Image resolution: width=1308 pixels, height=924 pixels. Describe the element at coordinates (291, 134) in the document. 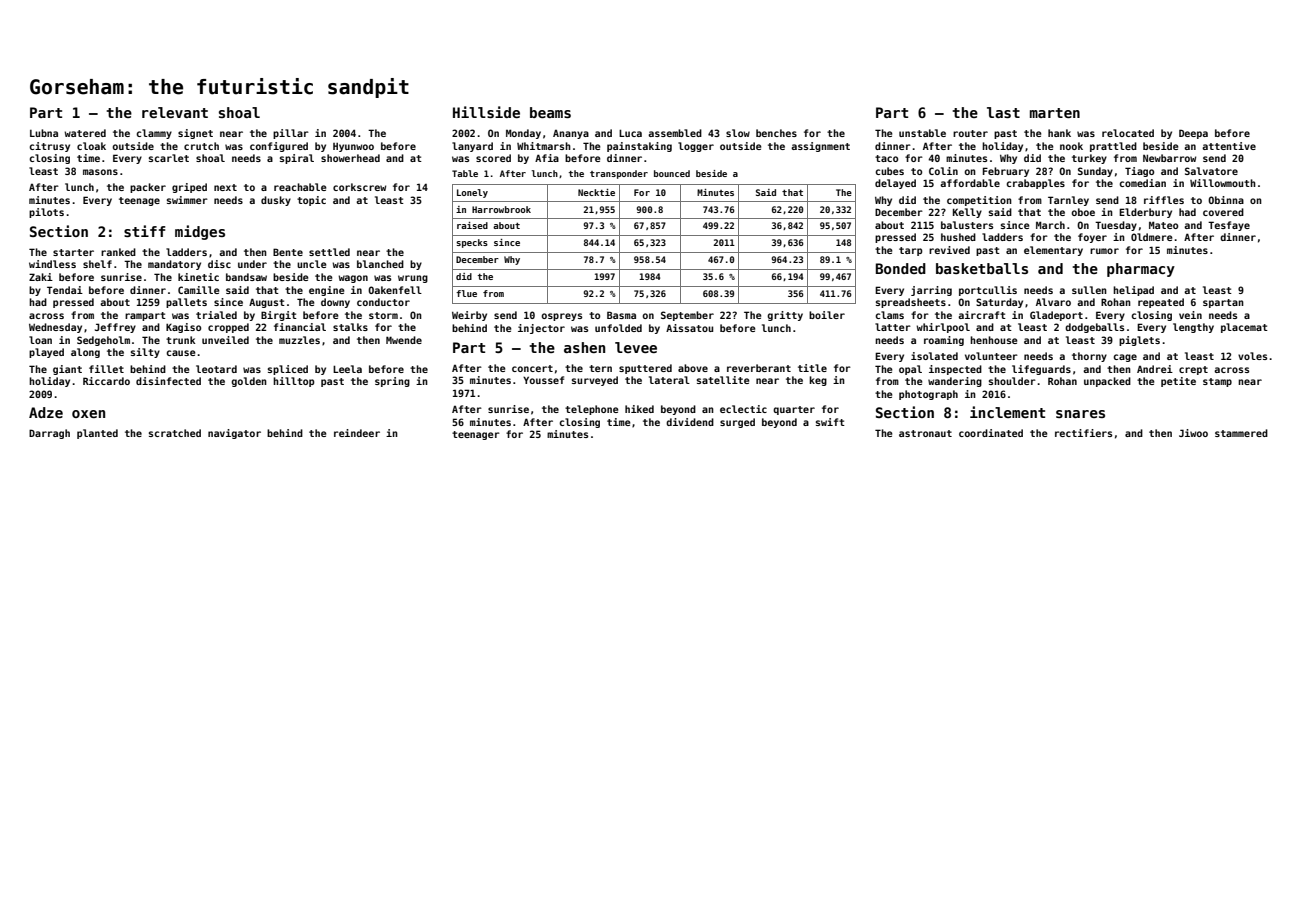

I see `pillar` at that location.
